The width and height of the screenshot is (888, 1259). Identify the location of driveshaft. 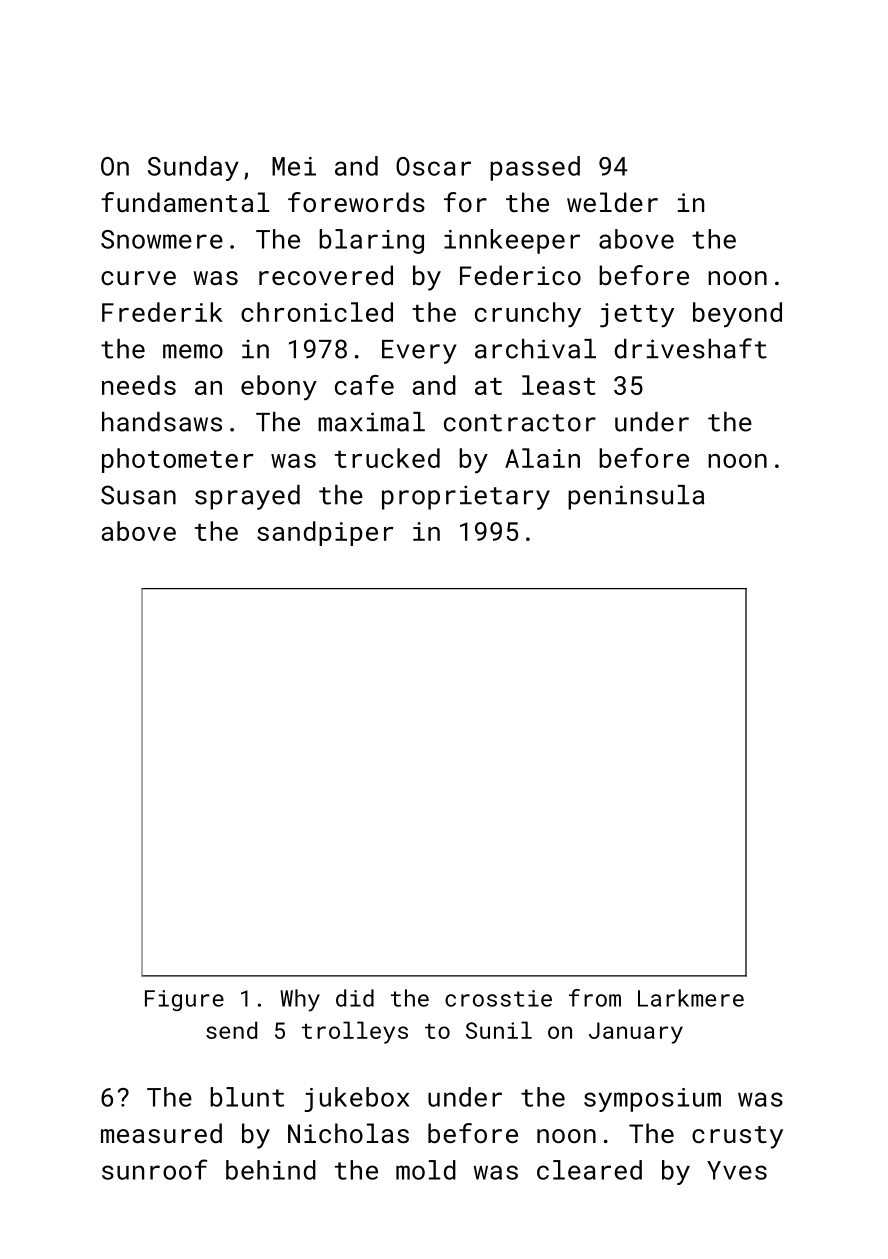
(691, 348).
